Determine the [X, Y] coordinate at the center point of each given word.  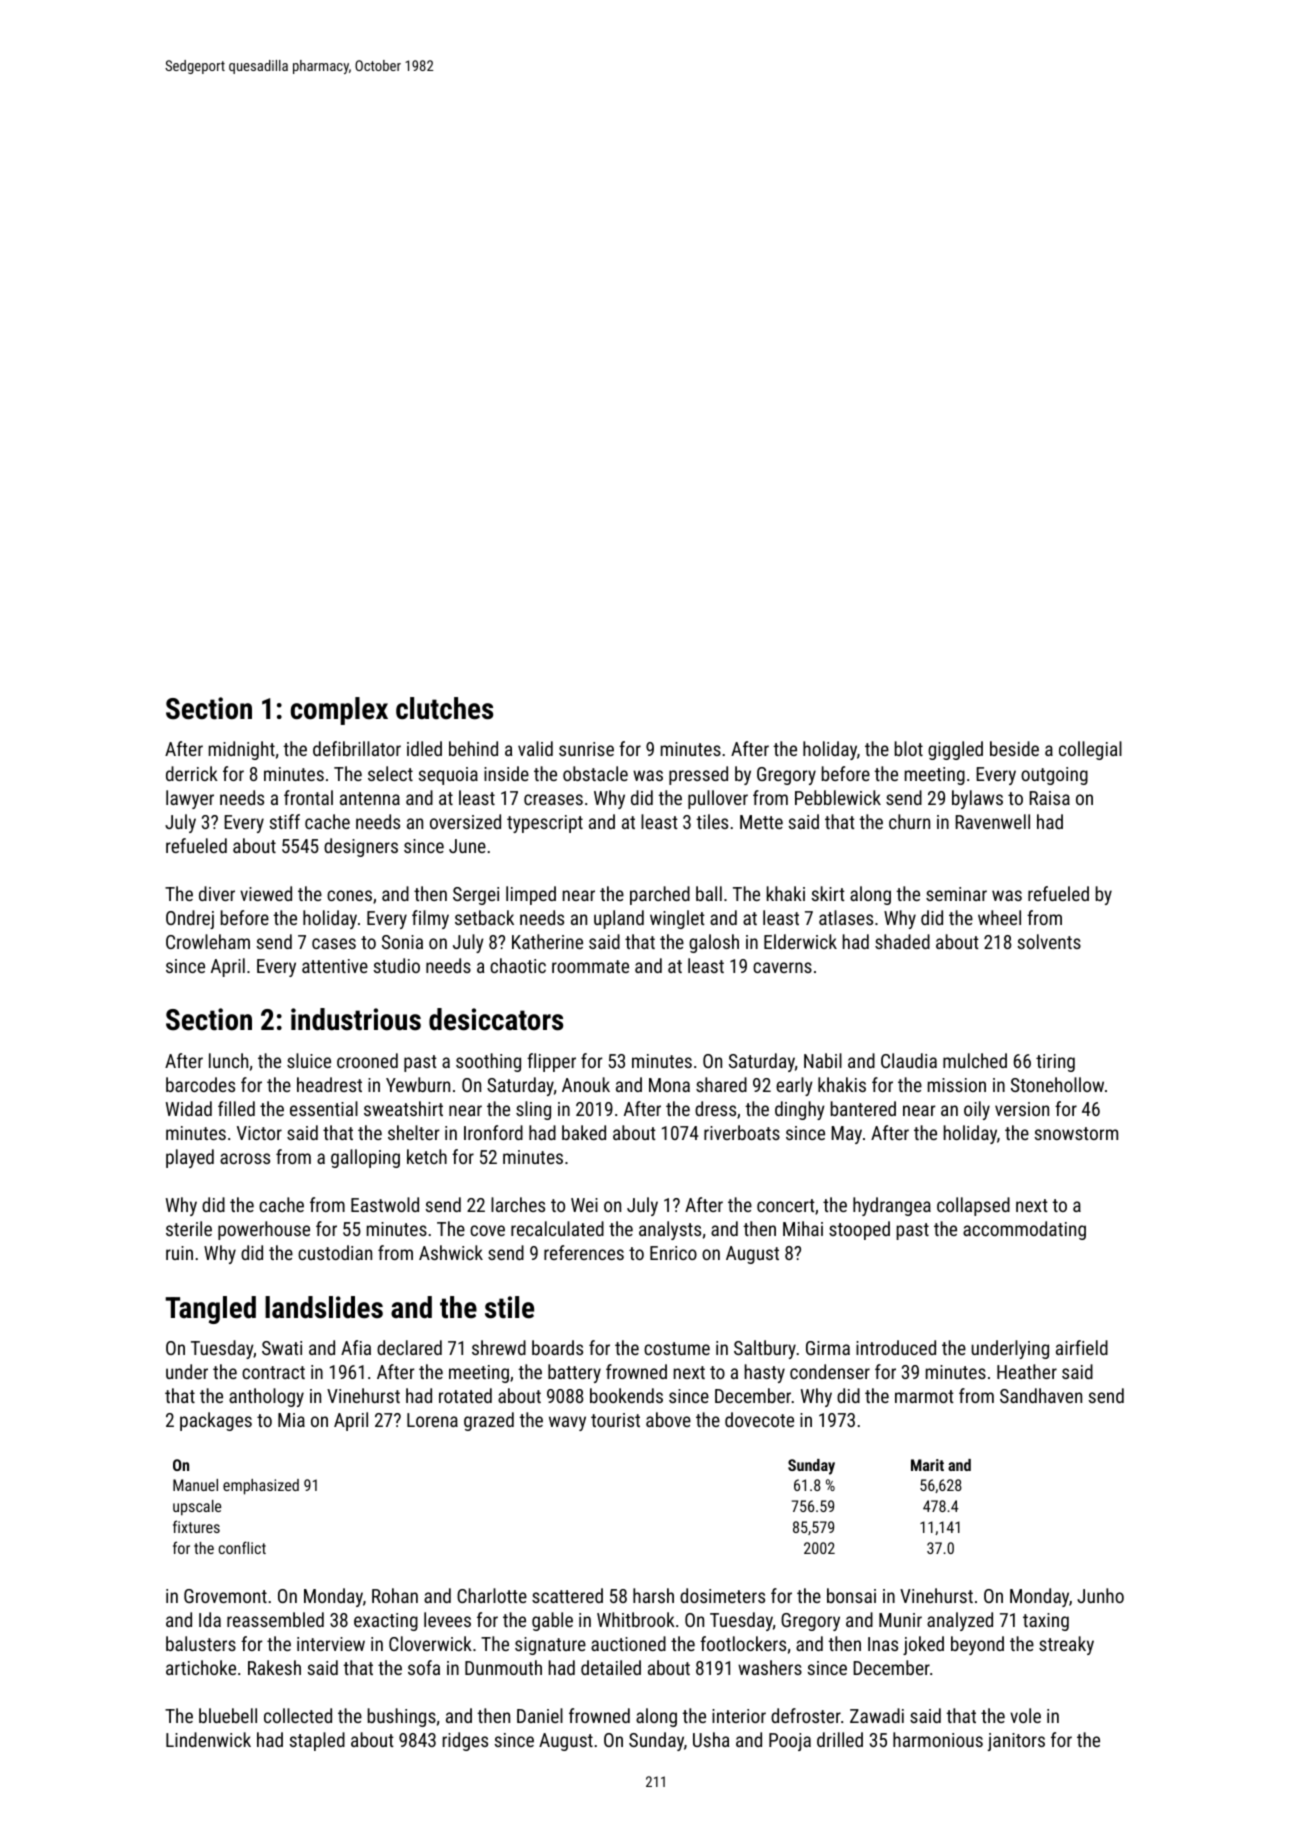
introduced [896, 1347]
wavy [567, 1423]
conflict [242, 1547]
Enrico [673, 1253]
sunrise [586, 749]
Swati [282, 1348]
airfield [1082, 1347]
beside [1014, 748]
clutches [444, 708]
